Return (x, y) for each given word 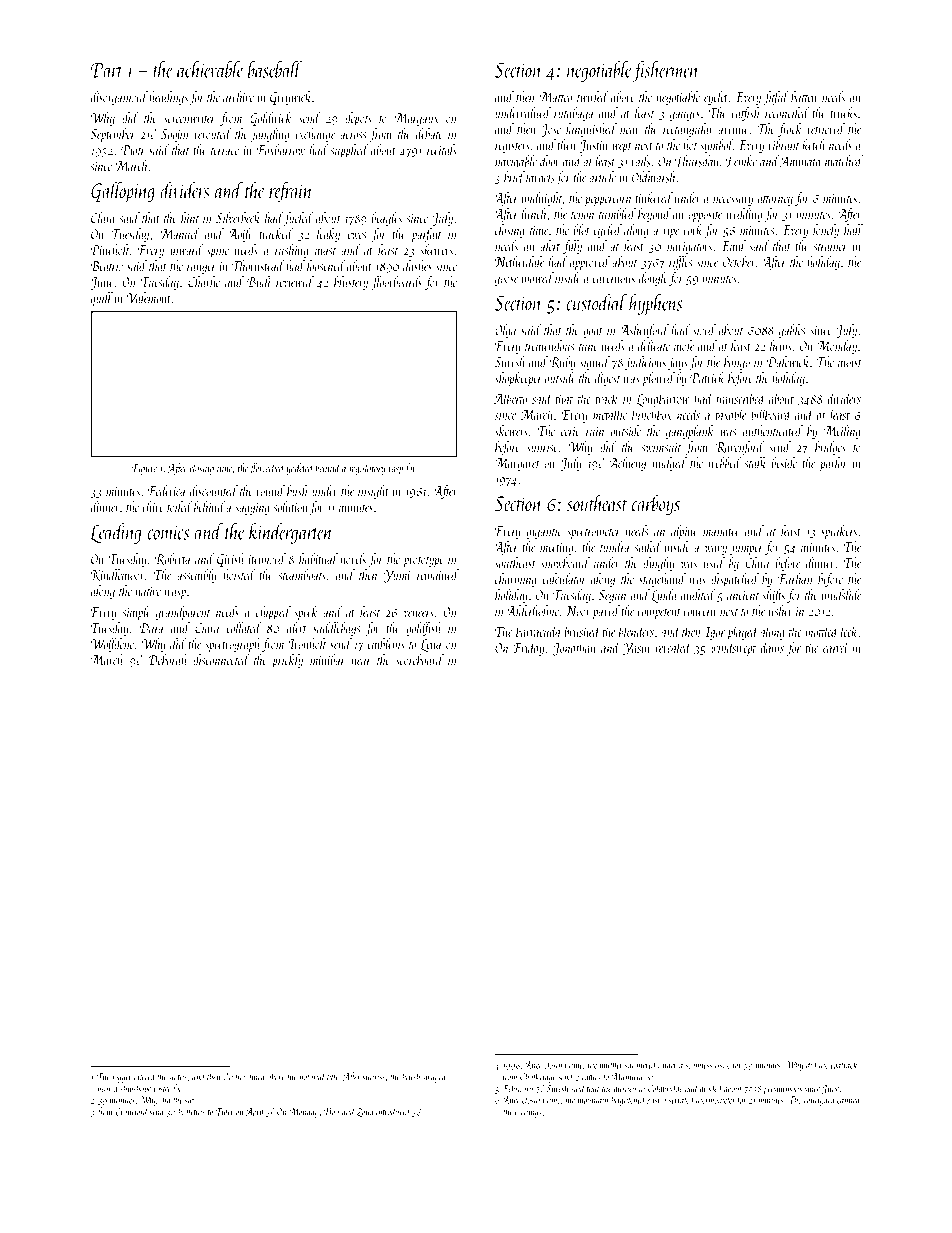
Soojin (174, 135)
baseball (275, 69)
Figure (144, 469)
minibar (328, 660)
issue (722, 1065)
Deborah (167, 660)
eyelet (716, 98)
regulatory (367, 469)
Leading (115, 533)
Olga (505, 331)
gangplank (690, 432)
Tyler (225, 1112)
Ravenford (739, 448)
